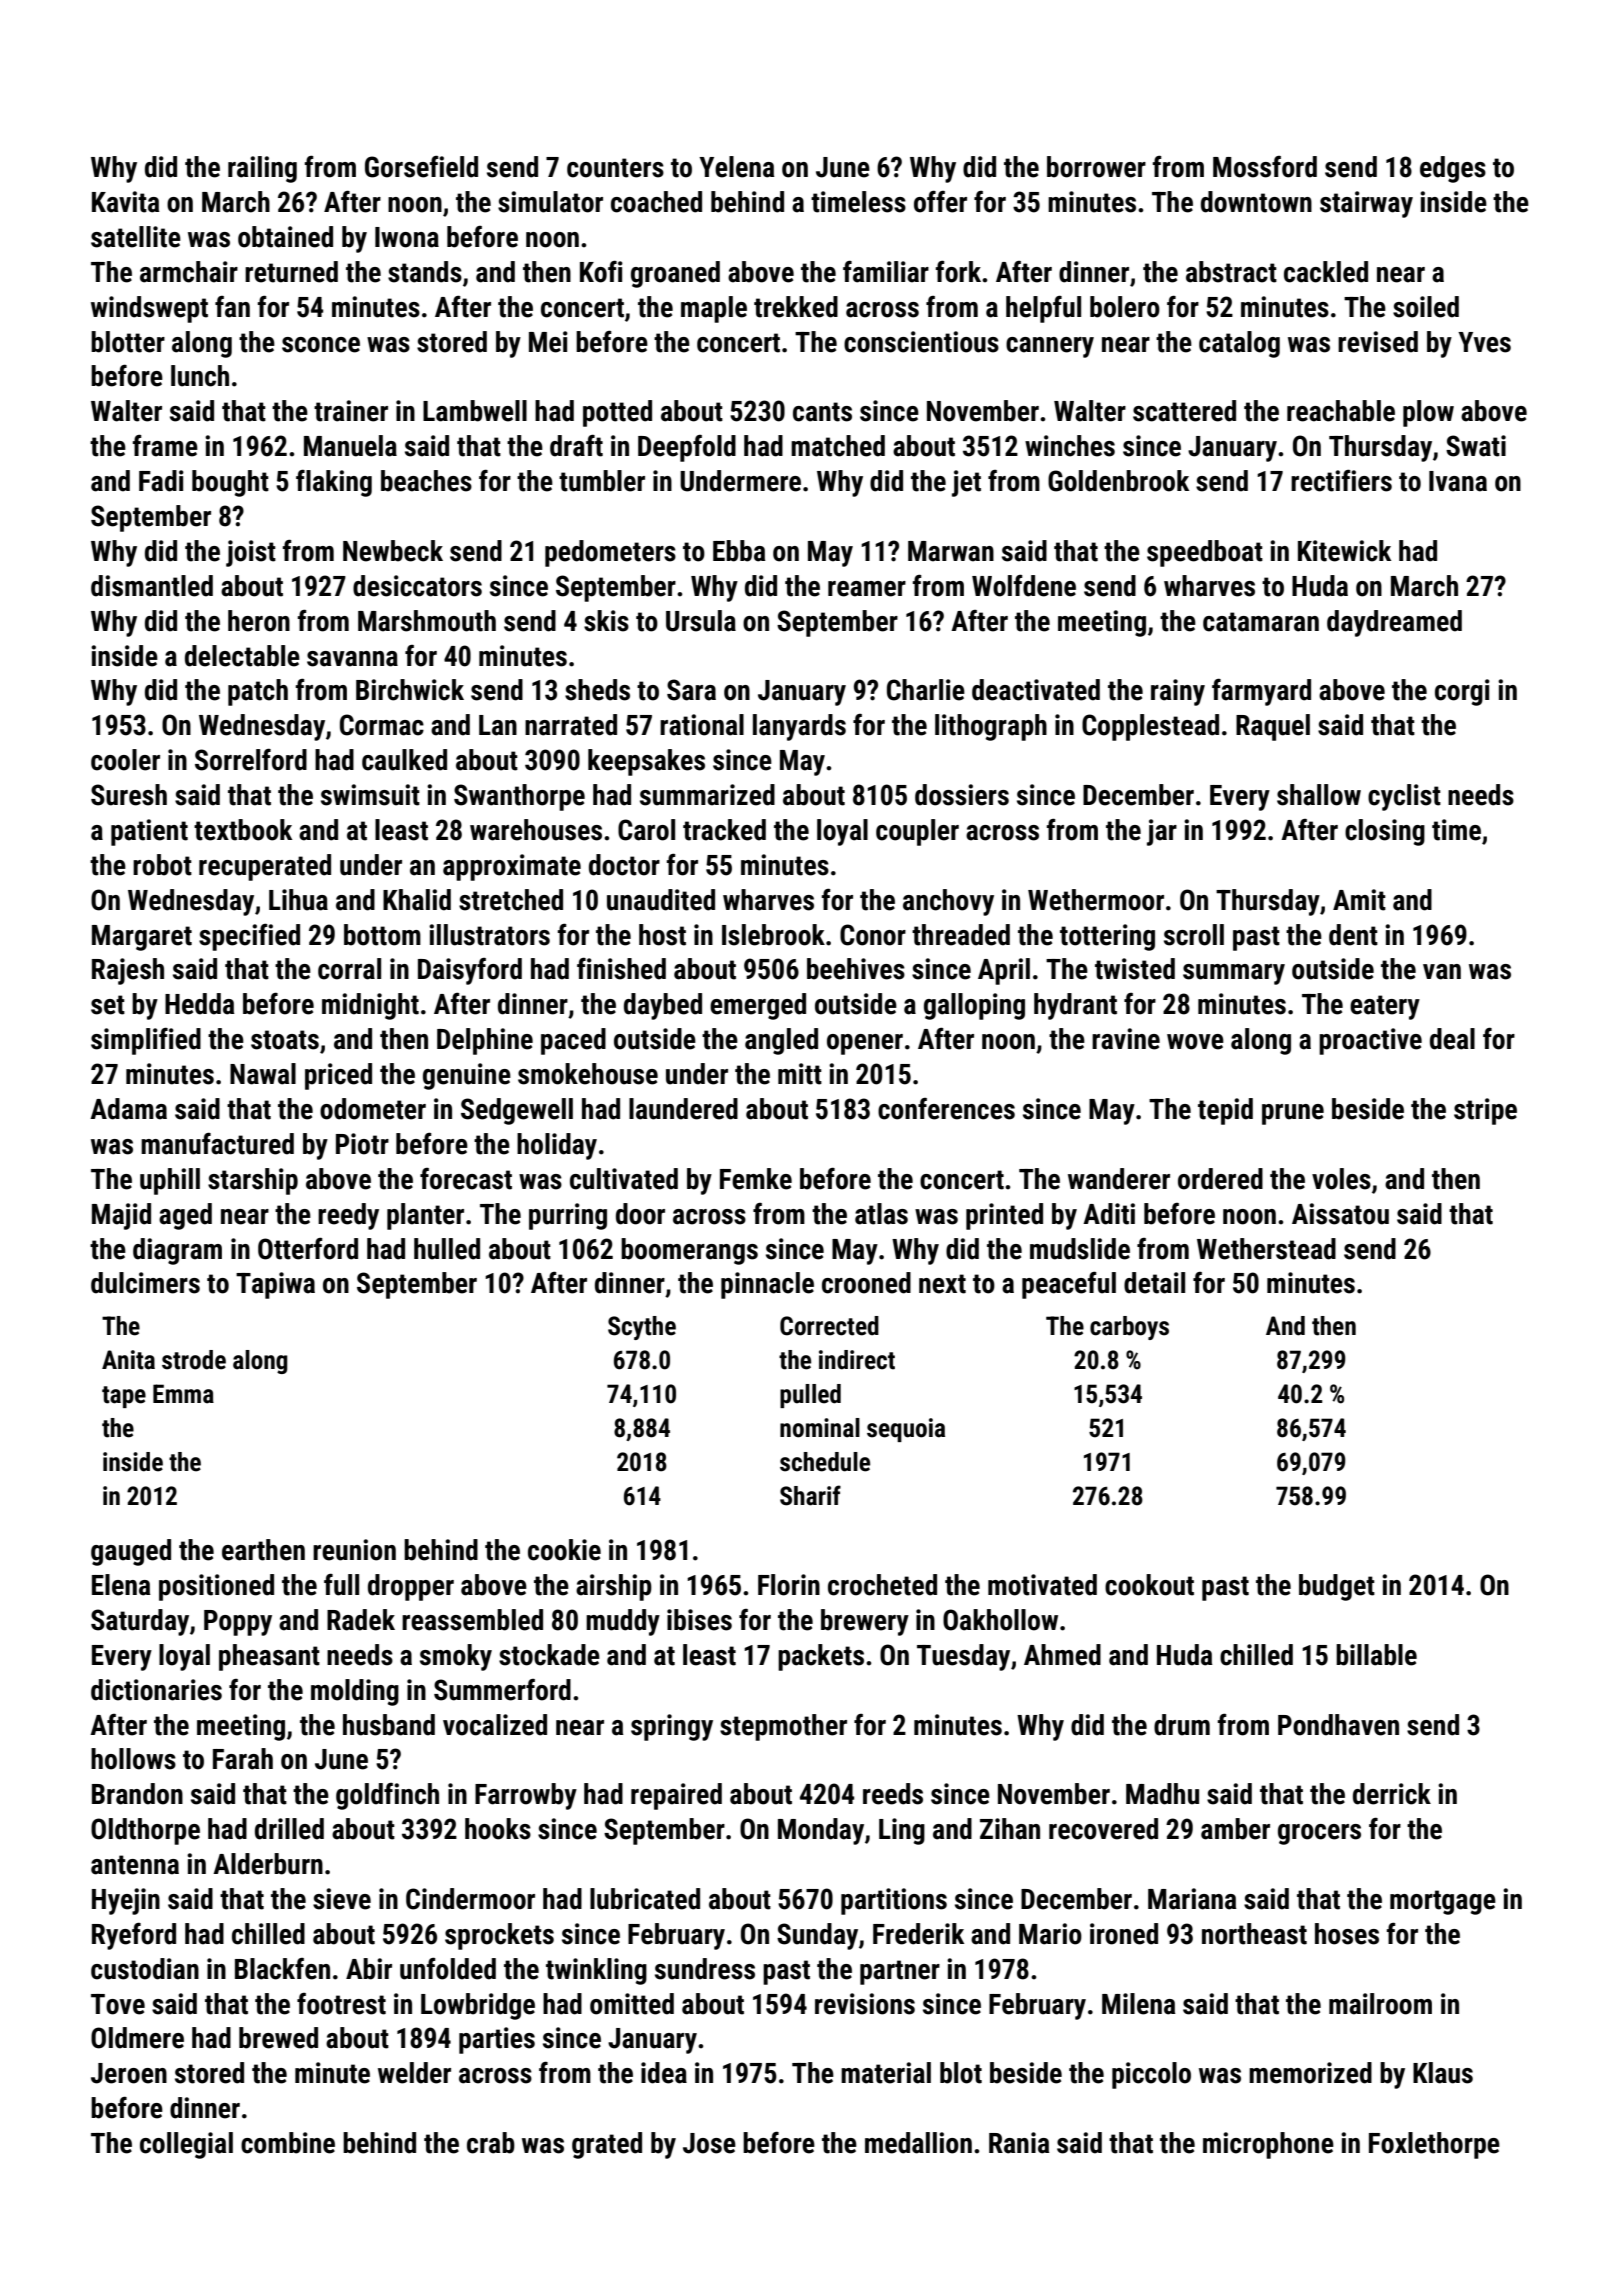 Image resolution: width=1620 pixels, height=2292 pixels. Describe the element at coordinates (421, 166) in the screenshot. I see `Gorsefield` at that location.
